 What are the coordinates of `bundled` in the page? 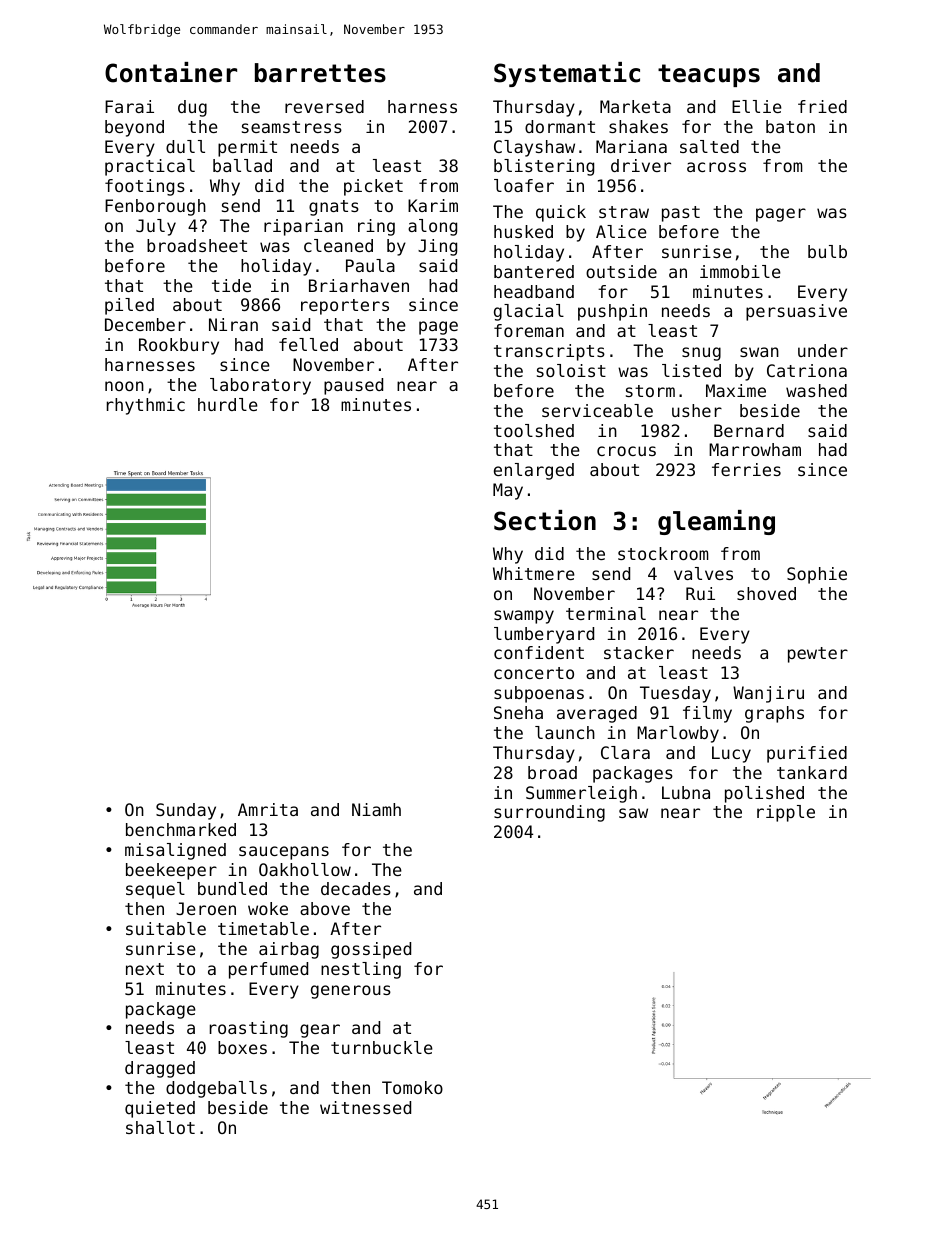 It's located at (232, 888).
